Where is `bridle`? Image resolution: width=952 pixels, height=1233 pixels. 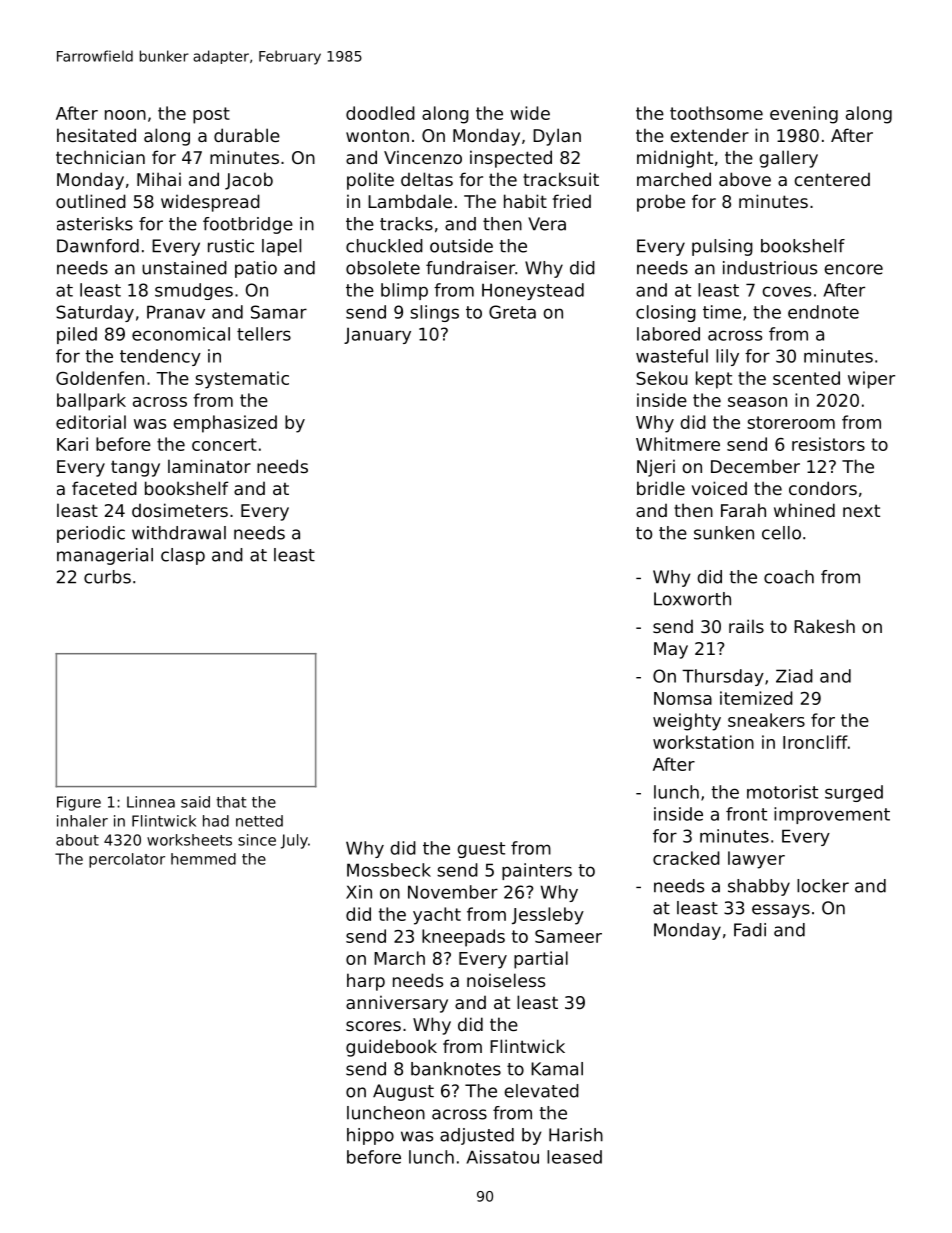
bridle is located at coordinates (661, 488).
